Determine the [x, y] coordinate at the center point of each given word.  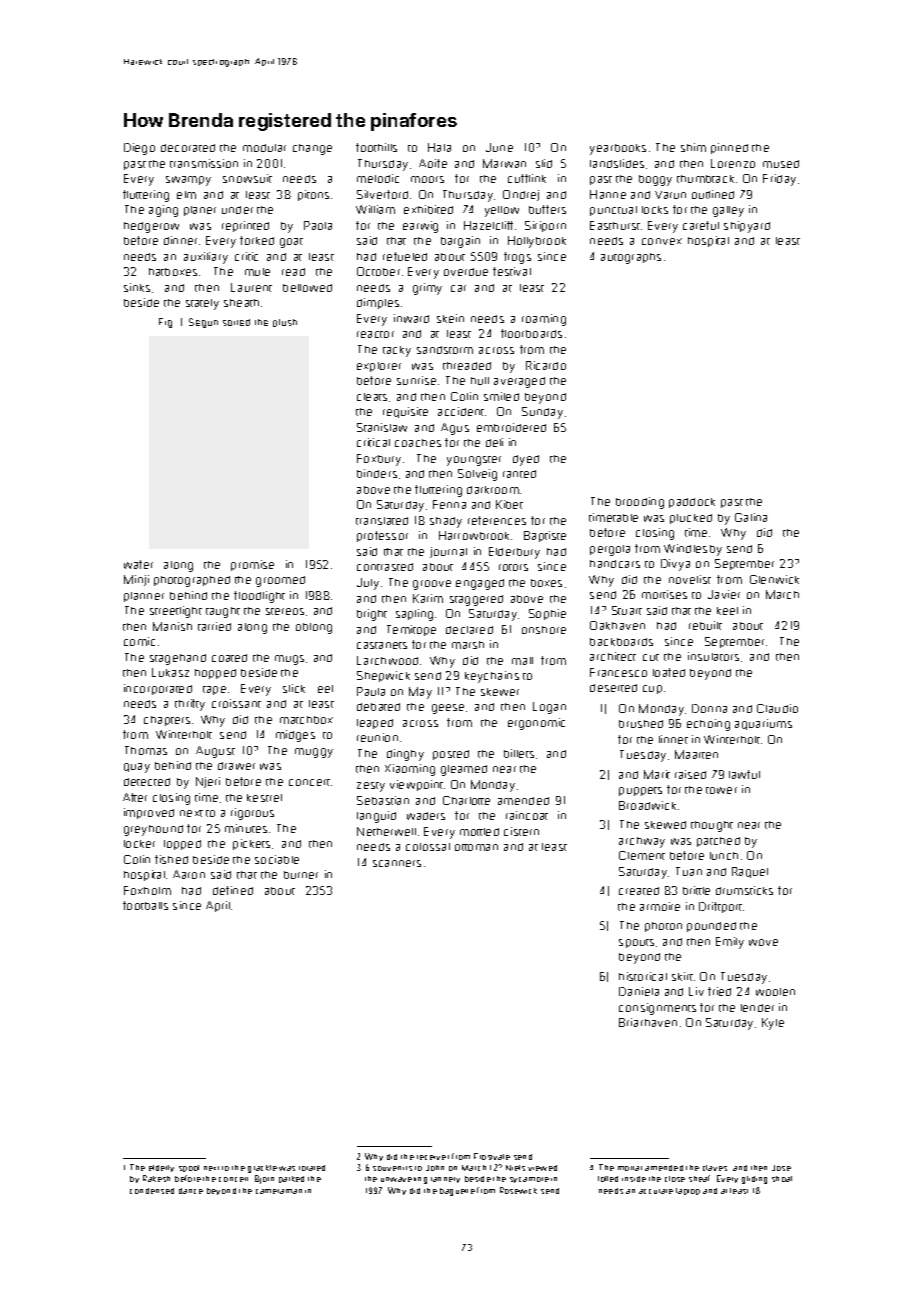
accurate [656, 1191]
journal [448, 552]
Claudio [777, 708]
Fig [165, 323]
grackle [262, 1169]
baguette [457, 1192]
